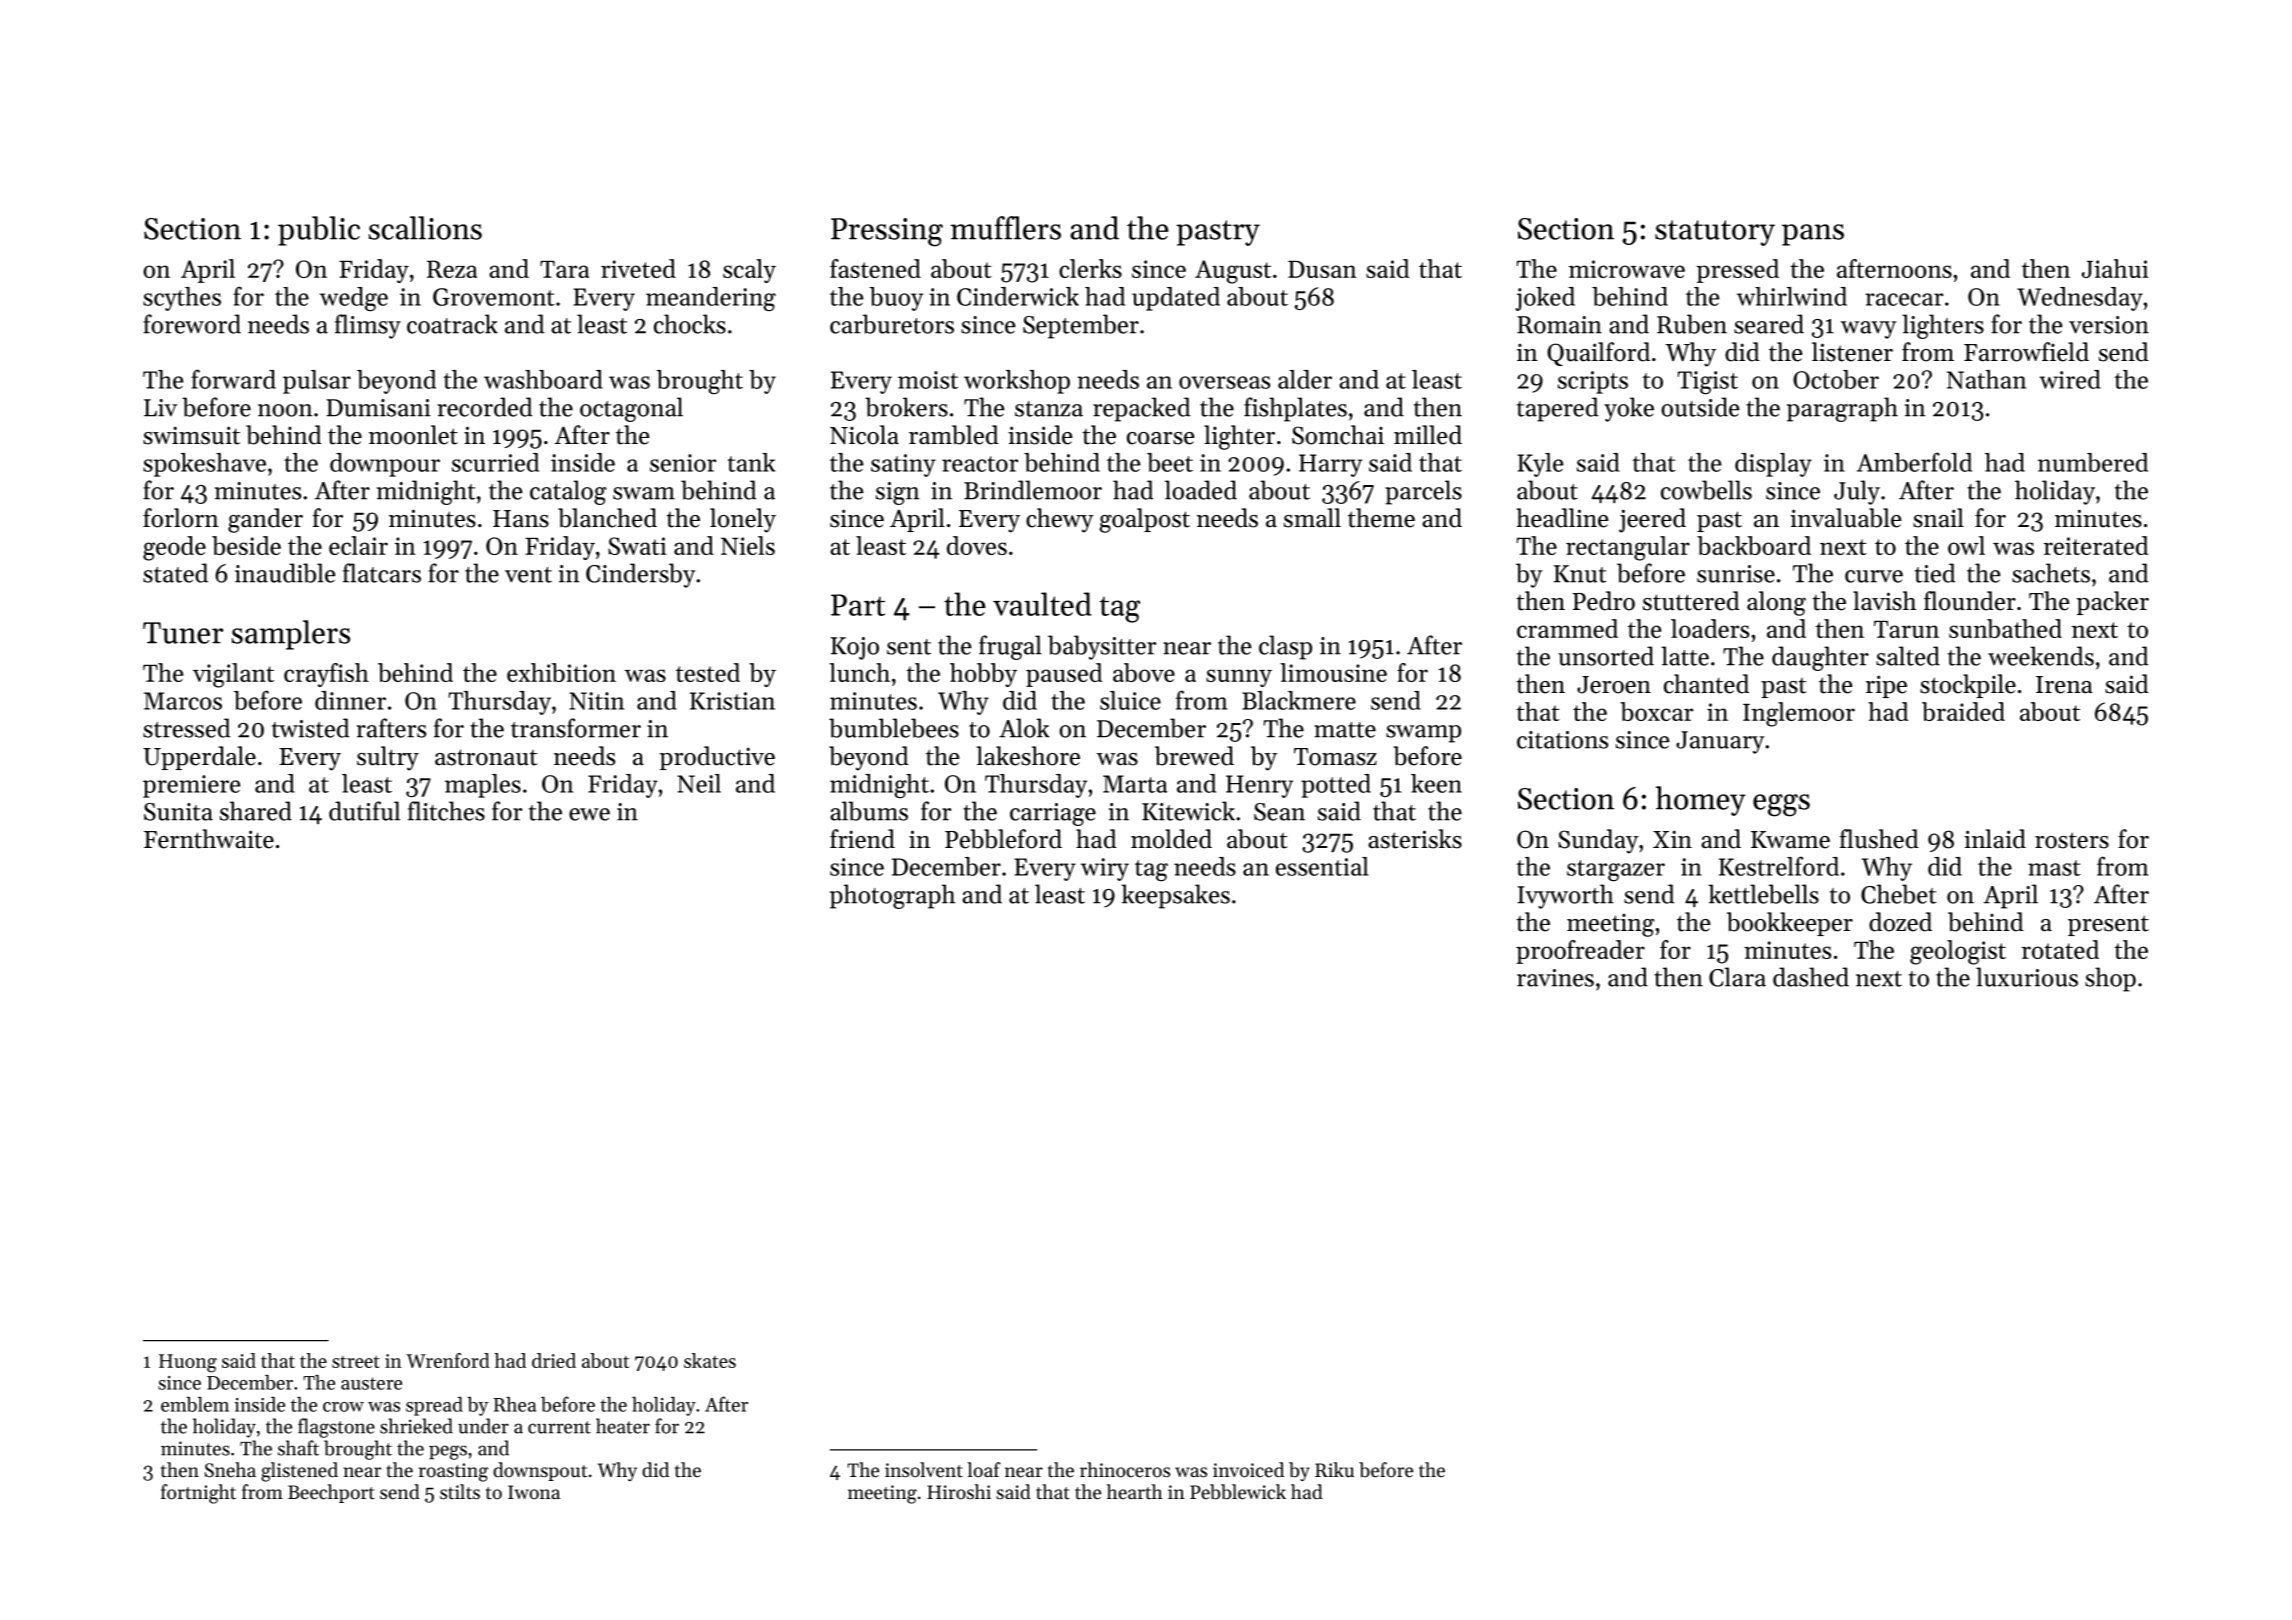 The image size is (2292, 1620). I want to click on ravines, so click(1555, 978).
